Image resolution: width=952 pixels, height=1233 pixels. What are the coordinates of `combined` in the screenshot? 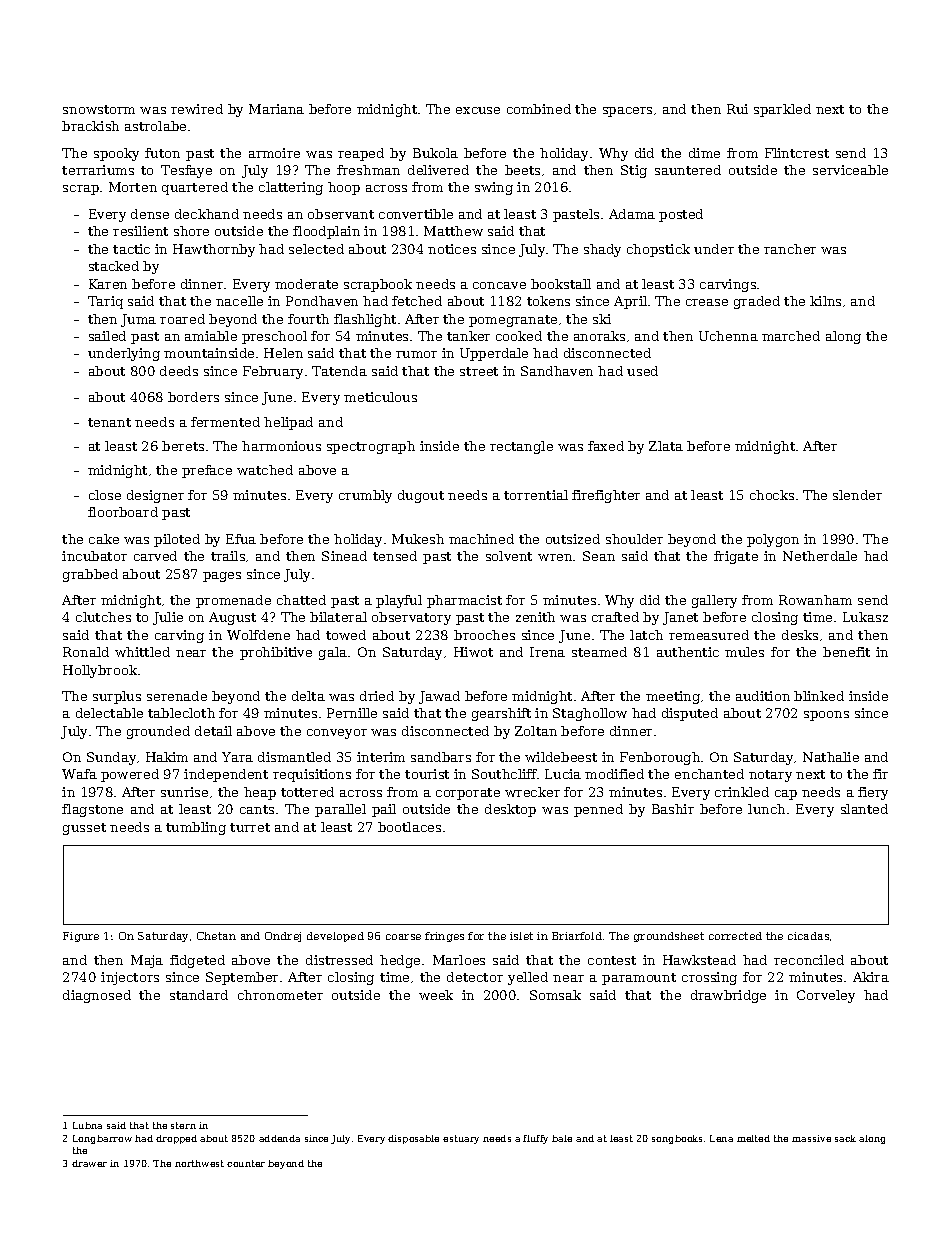 It's located at (539, 109).
